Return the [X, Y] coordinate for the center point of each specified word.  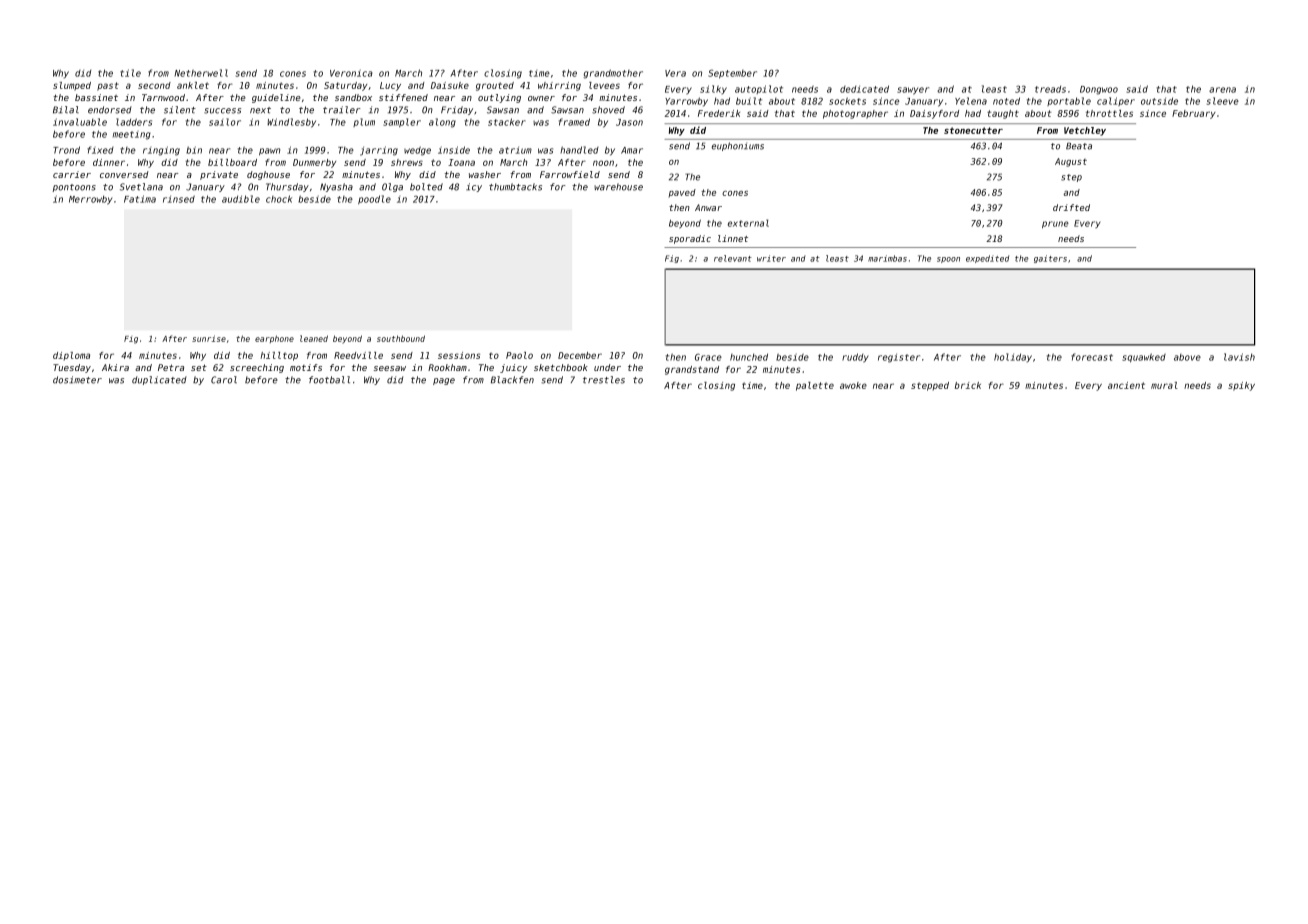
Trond [66, 150]
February [1194, 114]
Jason [629, 122]
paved [682, 193]
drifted [1071, 207]
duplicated [159, 380]
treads [1050, 89]
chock [279, 199]
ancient [1126, 385]
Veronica [351, 73]
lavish [1239, 357]
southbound [401, 338]
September [732, 74]
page [444, 381]
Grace [708, 357]
